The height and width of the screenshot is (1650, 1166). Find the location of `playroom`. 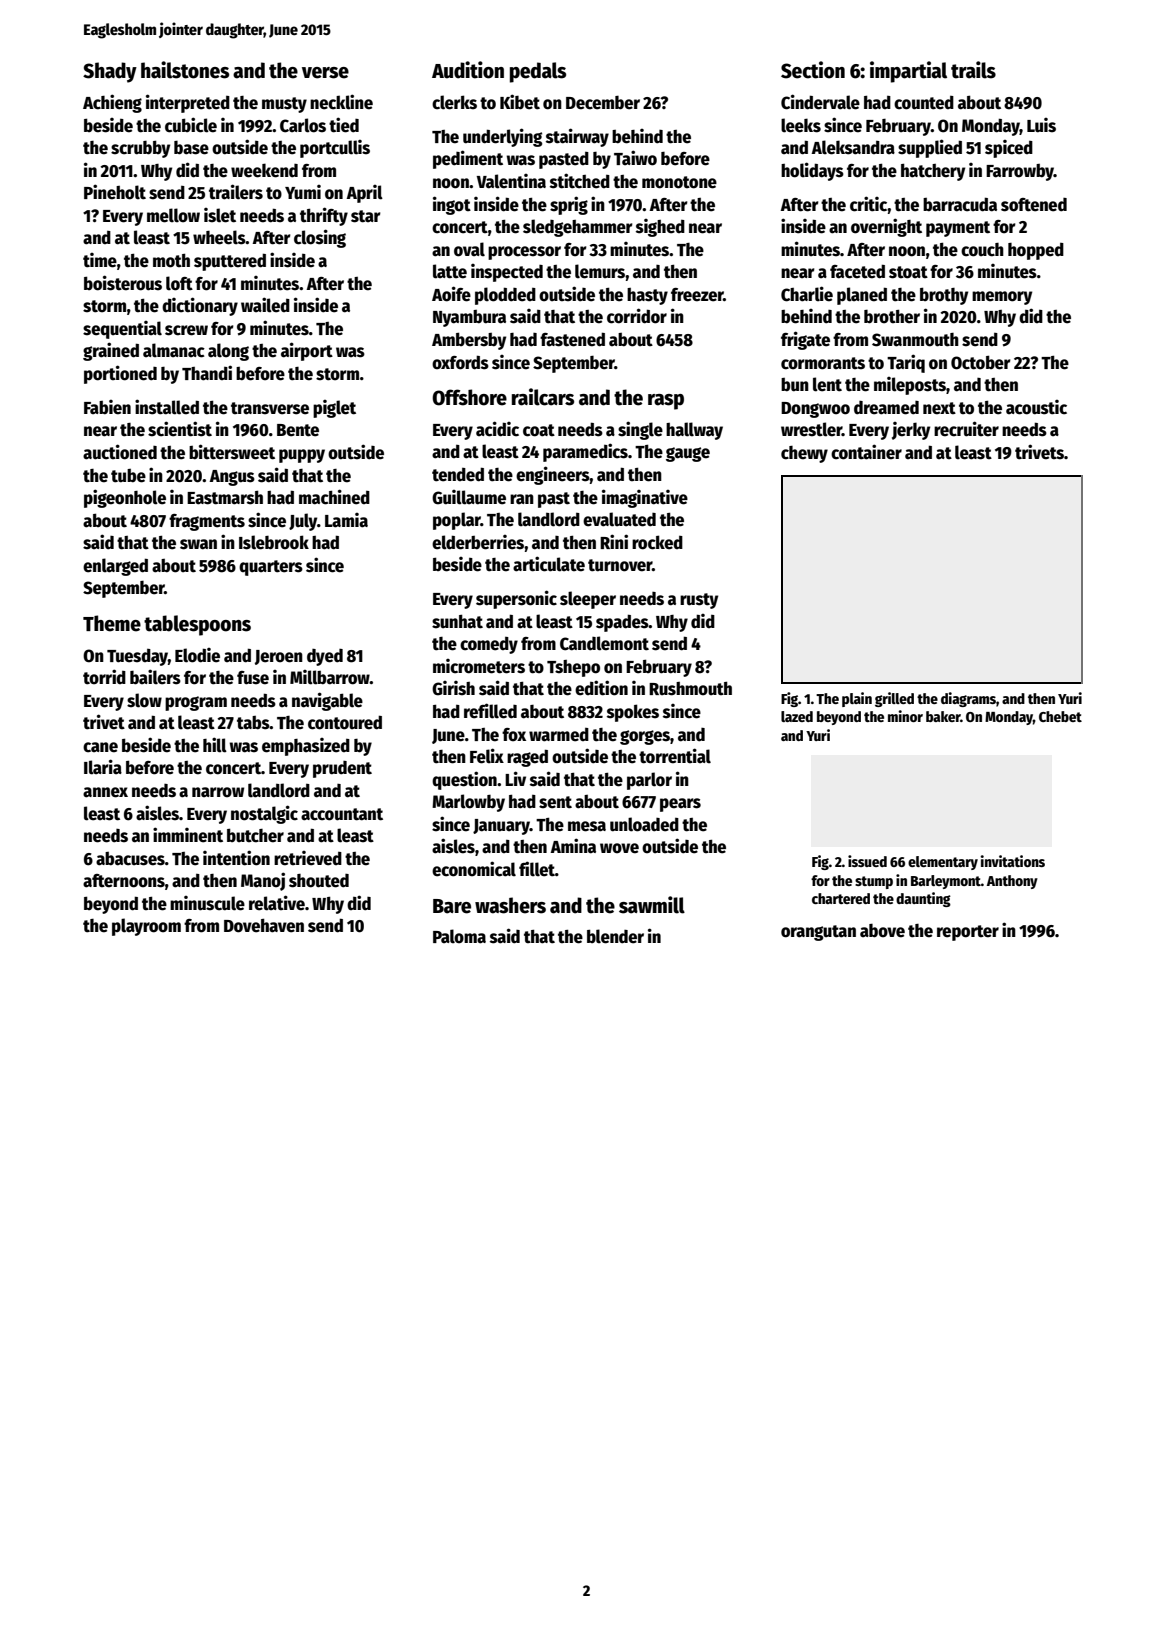

playroom is located at coordinates (146, 927).
